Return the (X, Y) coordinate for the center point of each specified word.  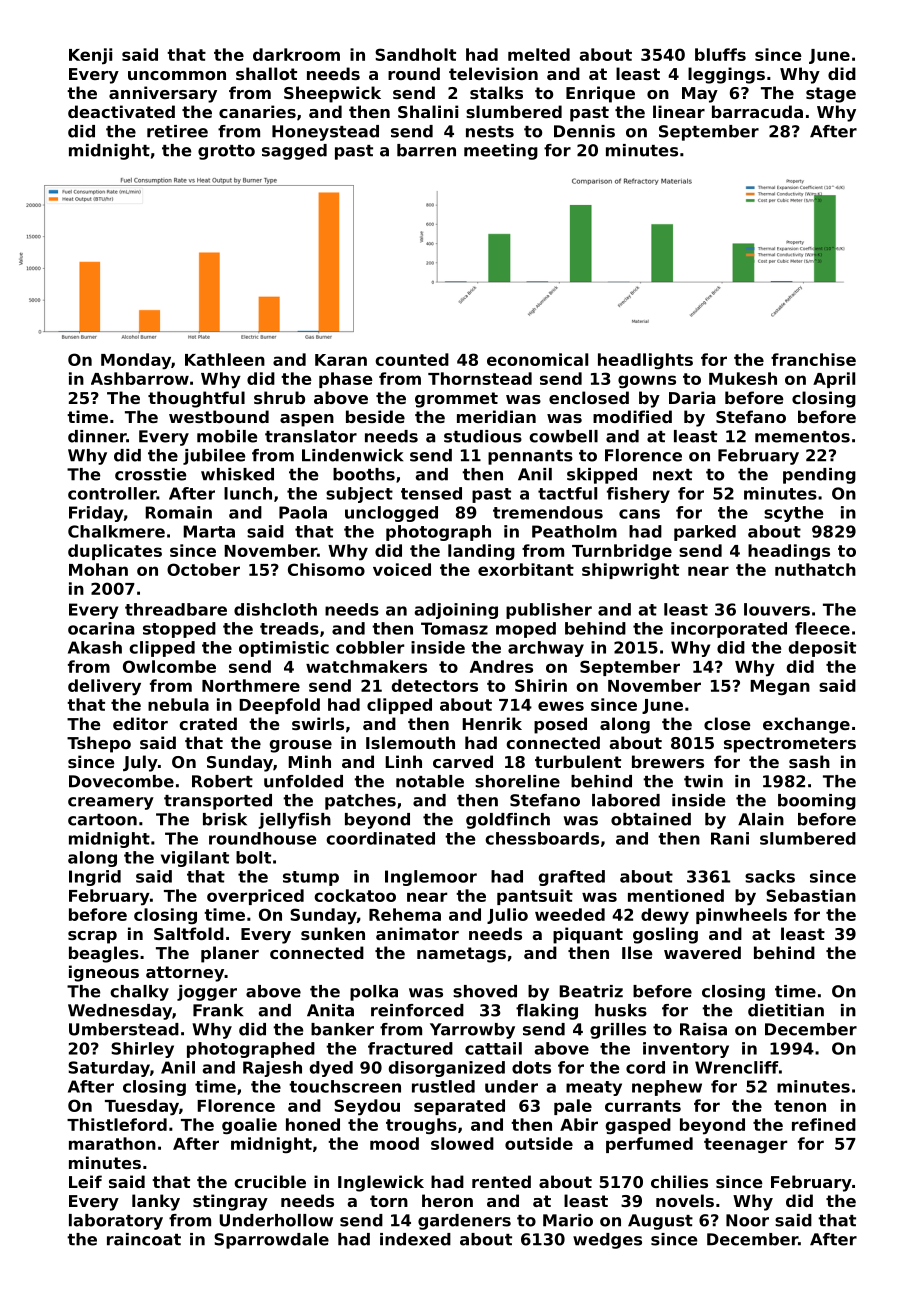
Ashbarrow (140, 378)
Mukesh (743, 378)
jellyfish (294, 821)
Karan (341, 360)
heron (447, 1200)
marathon (112, 1143)
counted (412, 359)
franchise (813, 359)
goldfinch (508, 821)
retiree (177, 131)
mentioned (676, 895)
